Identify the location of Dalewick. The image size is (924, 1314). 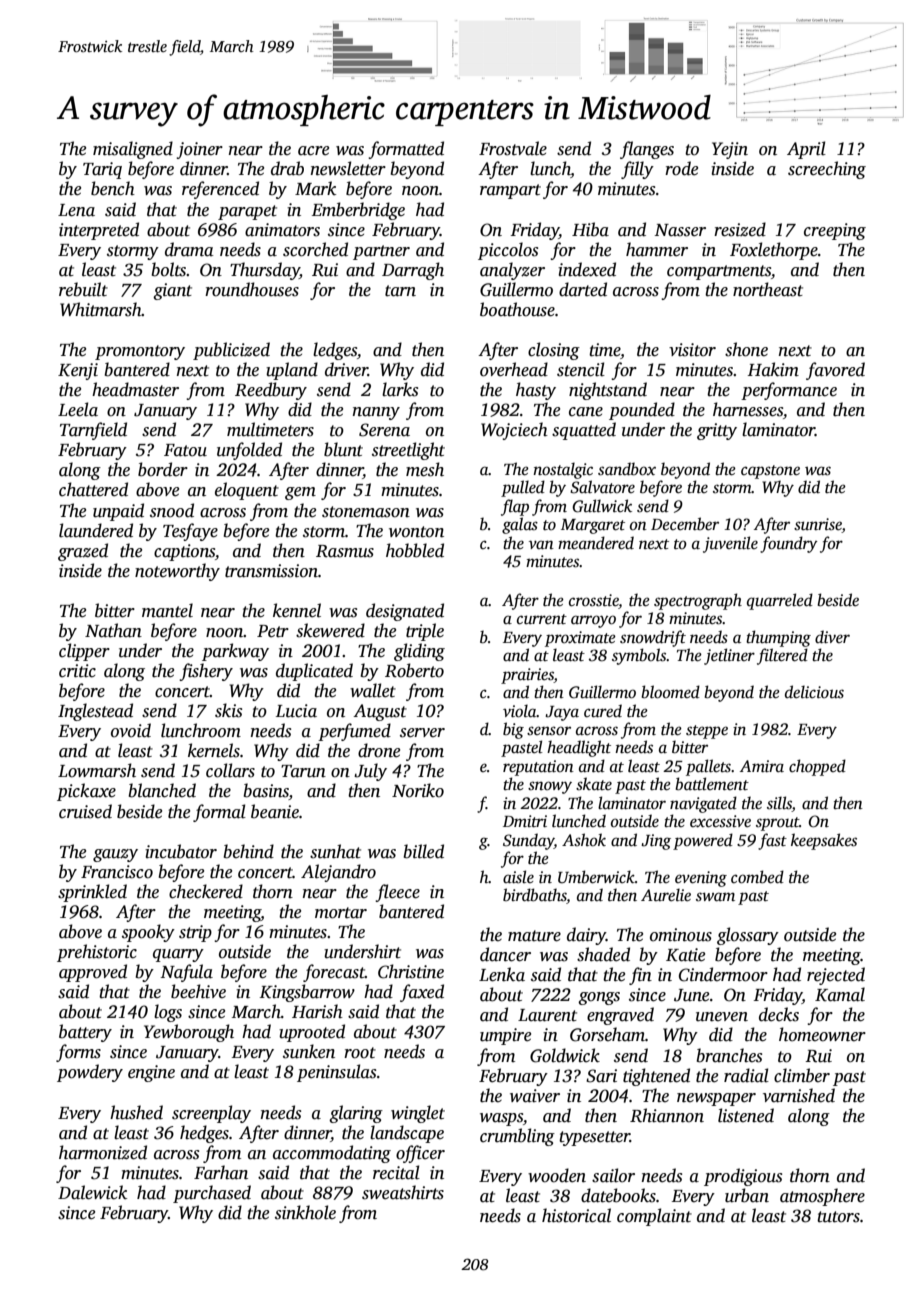
(92, 1192).
